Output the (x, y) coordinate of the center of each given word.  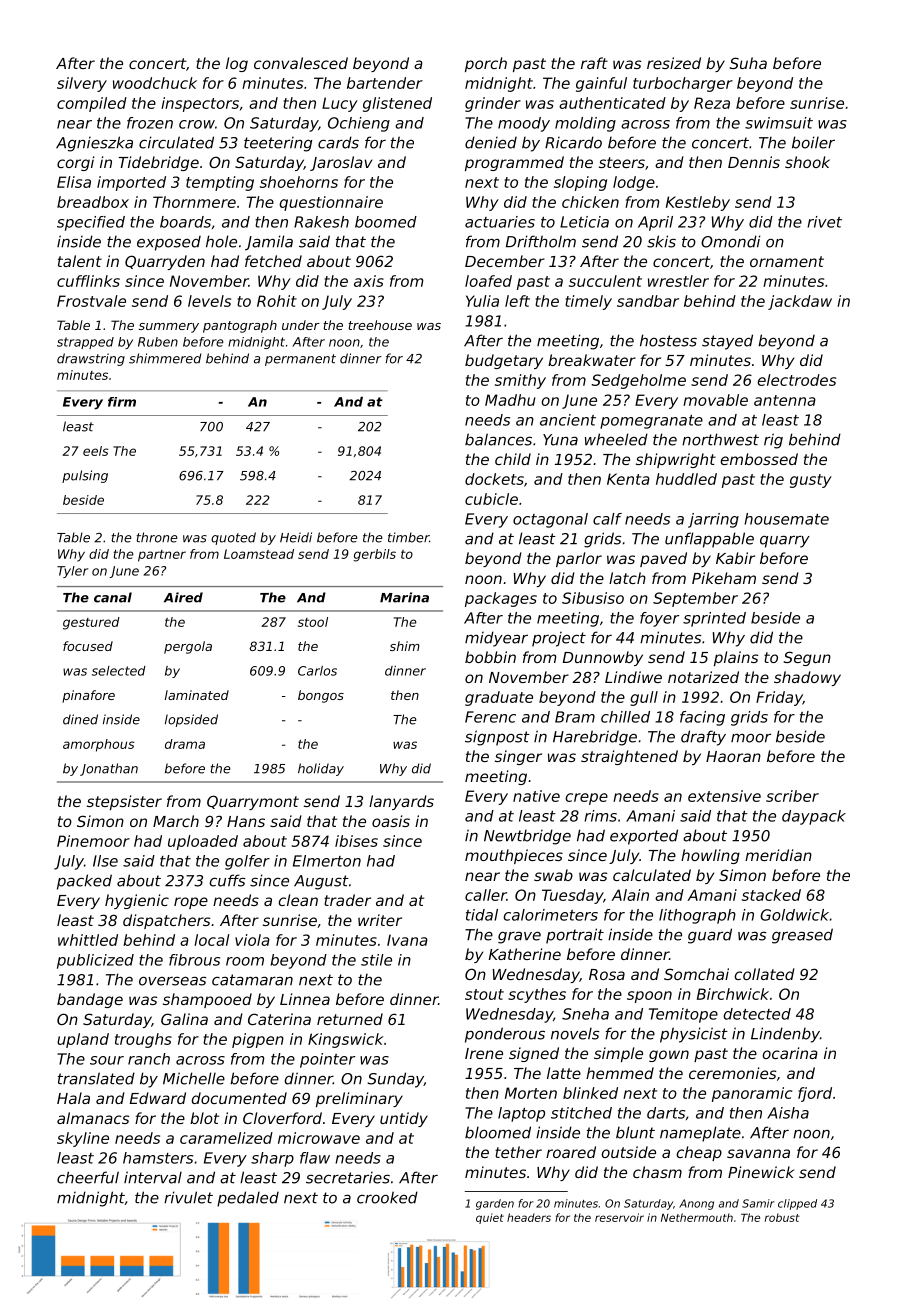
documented (239, 1098)
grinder (493, 104)
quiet (490, 1218)
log (237, 64)
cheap (699, 1153)
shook (807, 162)
